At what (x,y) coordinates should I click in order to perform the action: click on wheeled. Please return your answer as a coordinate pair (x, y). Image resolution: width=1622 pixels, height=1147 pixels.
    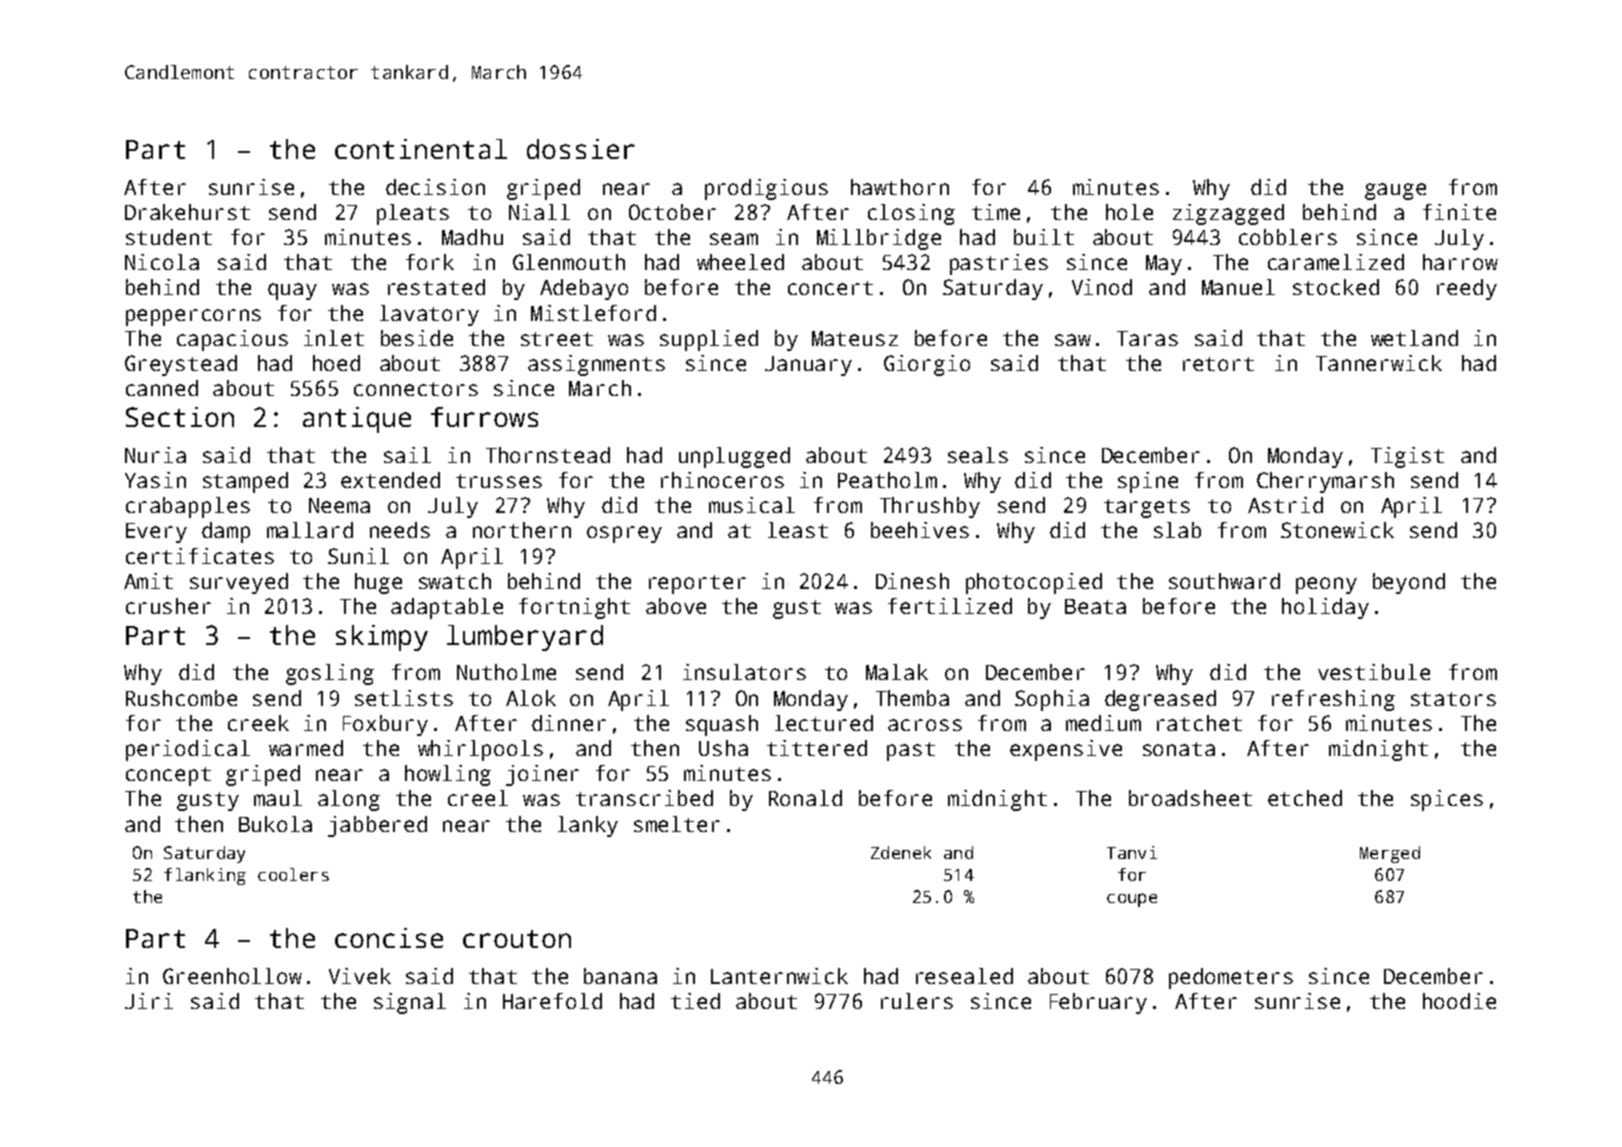
    Looking at the image, I should click on (740, 262).
